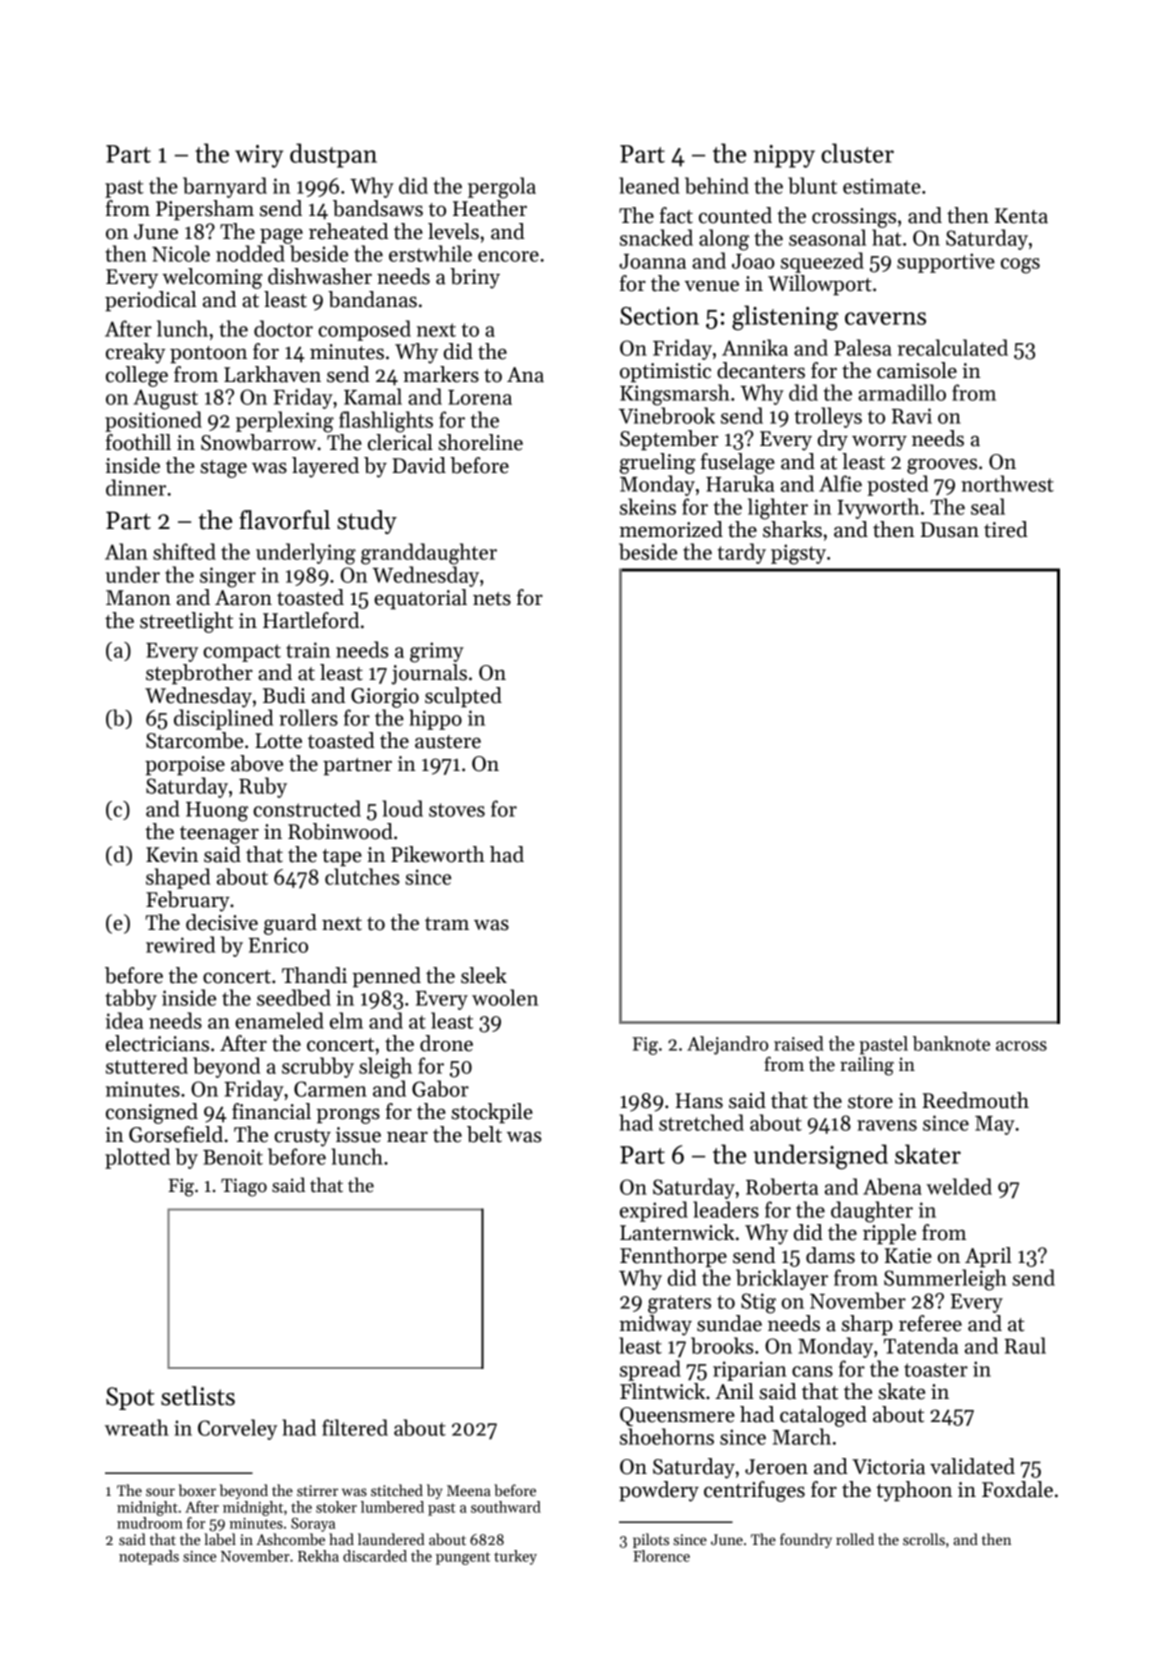 Image resolution: width=1165 pixels, height=1654 pixels. What do you see at coordinates (1006, 529) in the document?
I see `tired` at bounding box center [1006, 529].
